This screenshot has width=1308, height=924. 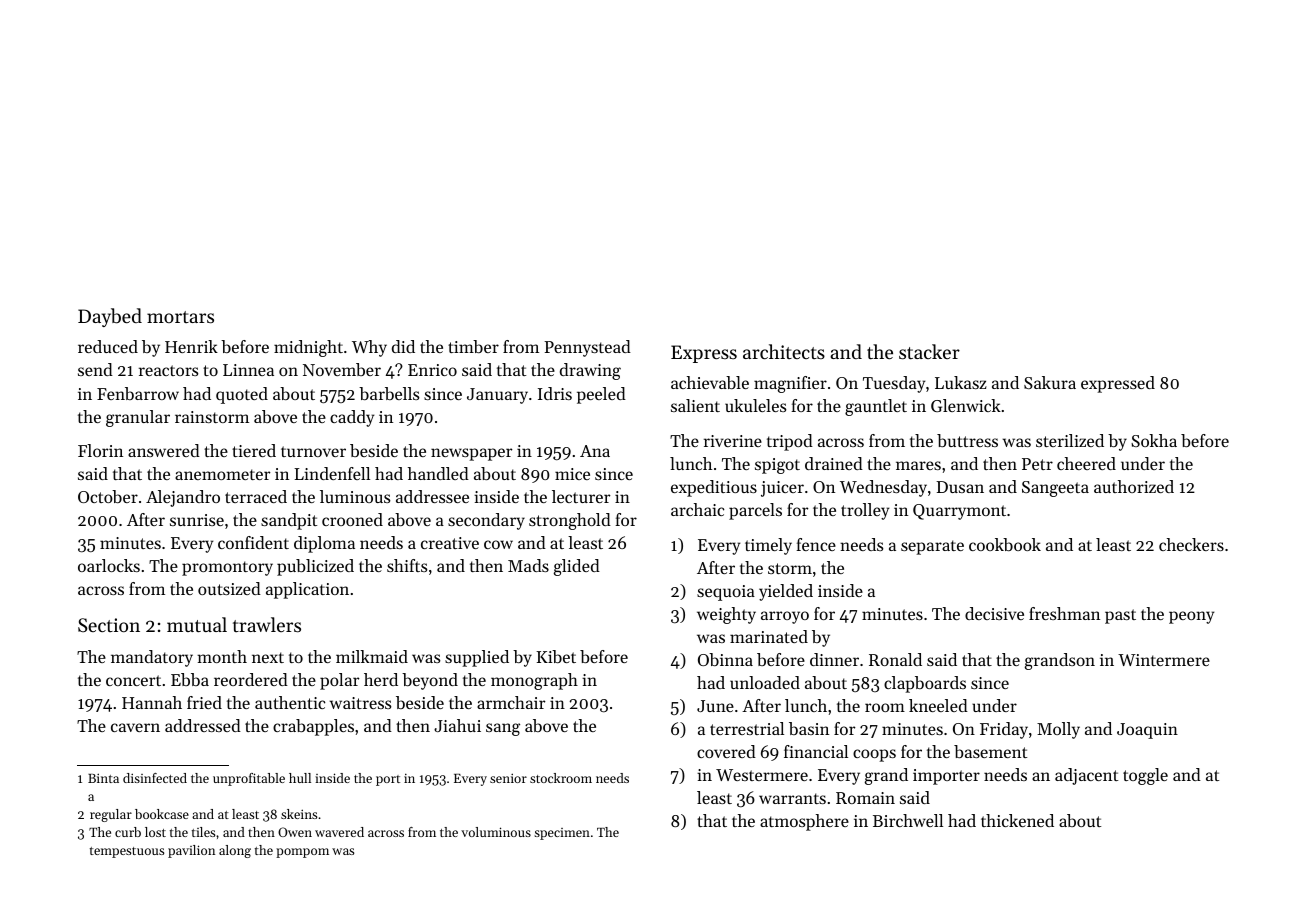 I want to click on tempestuous, so click(x=127, y=852).
